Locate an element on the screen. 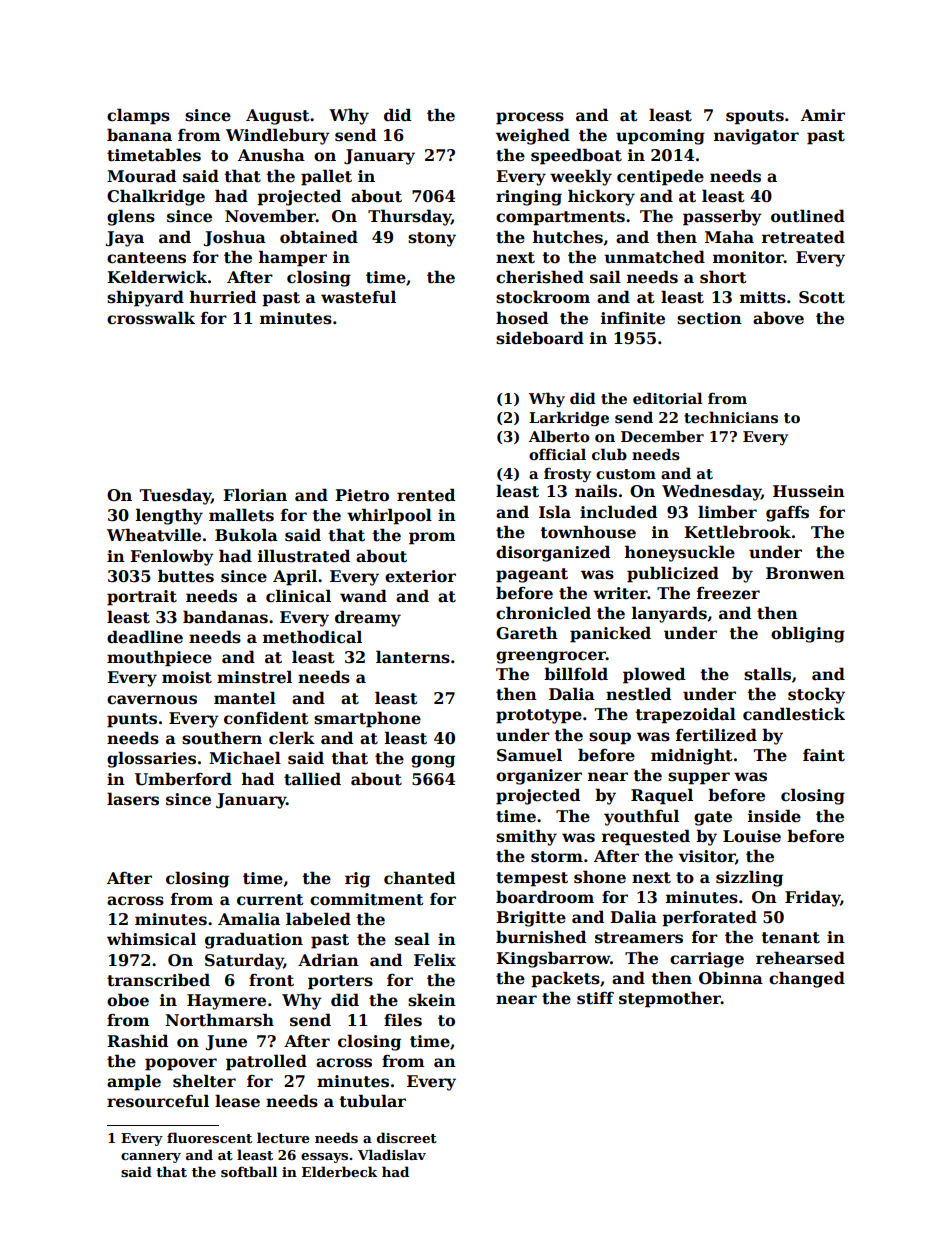 This screenshot has height=1233, width=952. Tuesday is located at coordinates (175, 496).
